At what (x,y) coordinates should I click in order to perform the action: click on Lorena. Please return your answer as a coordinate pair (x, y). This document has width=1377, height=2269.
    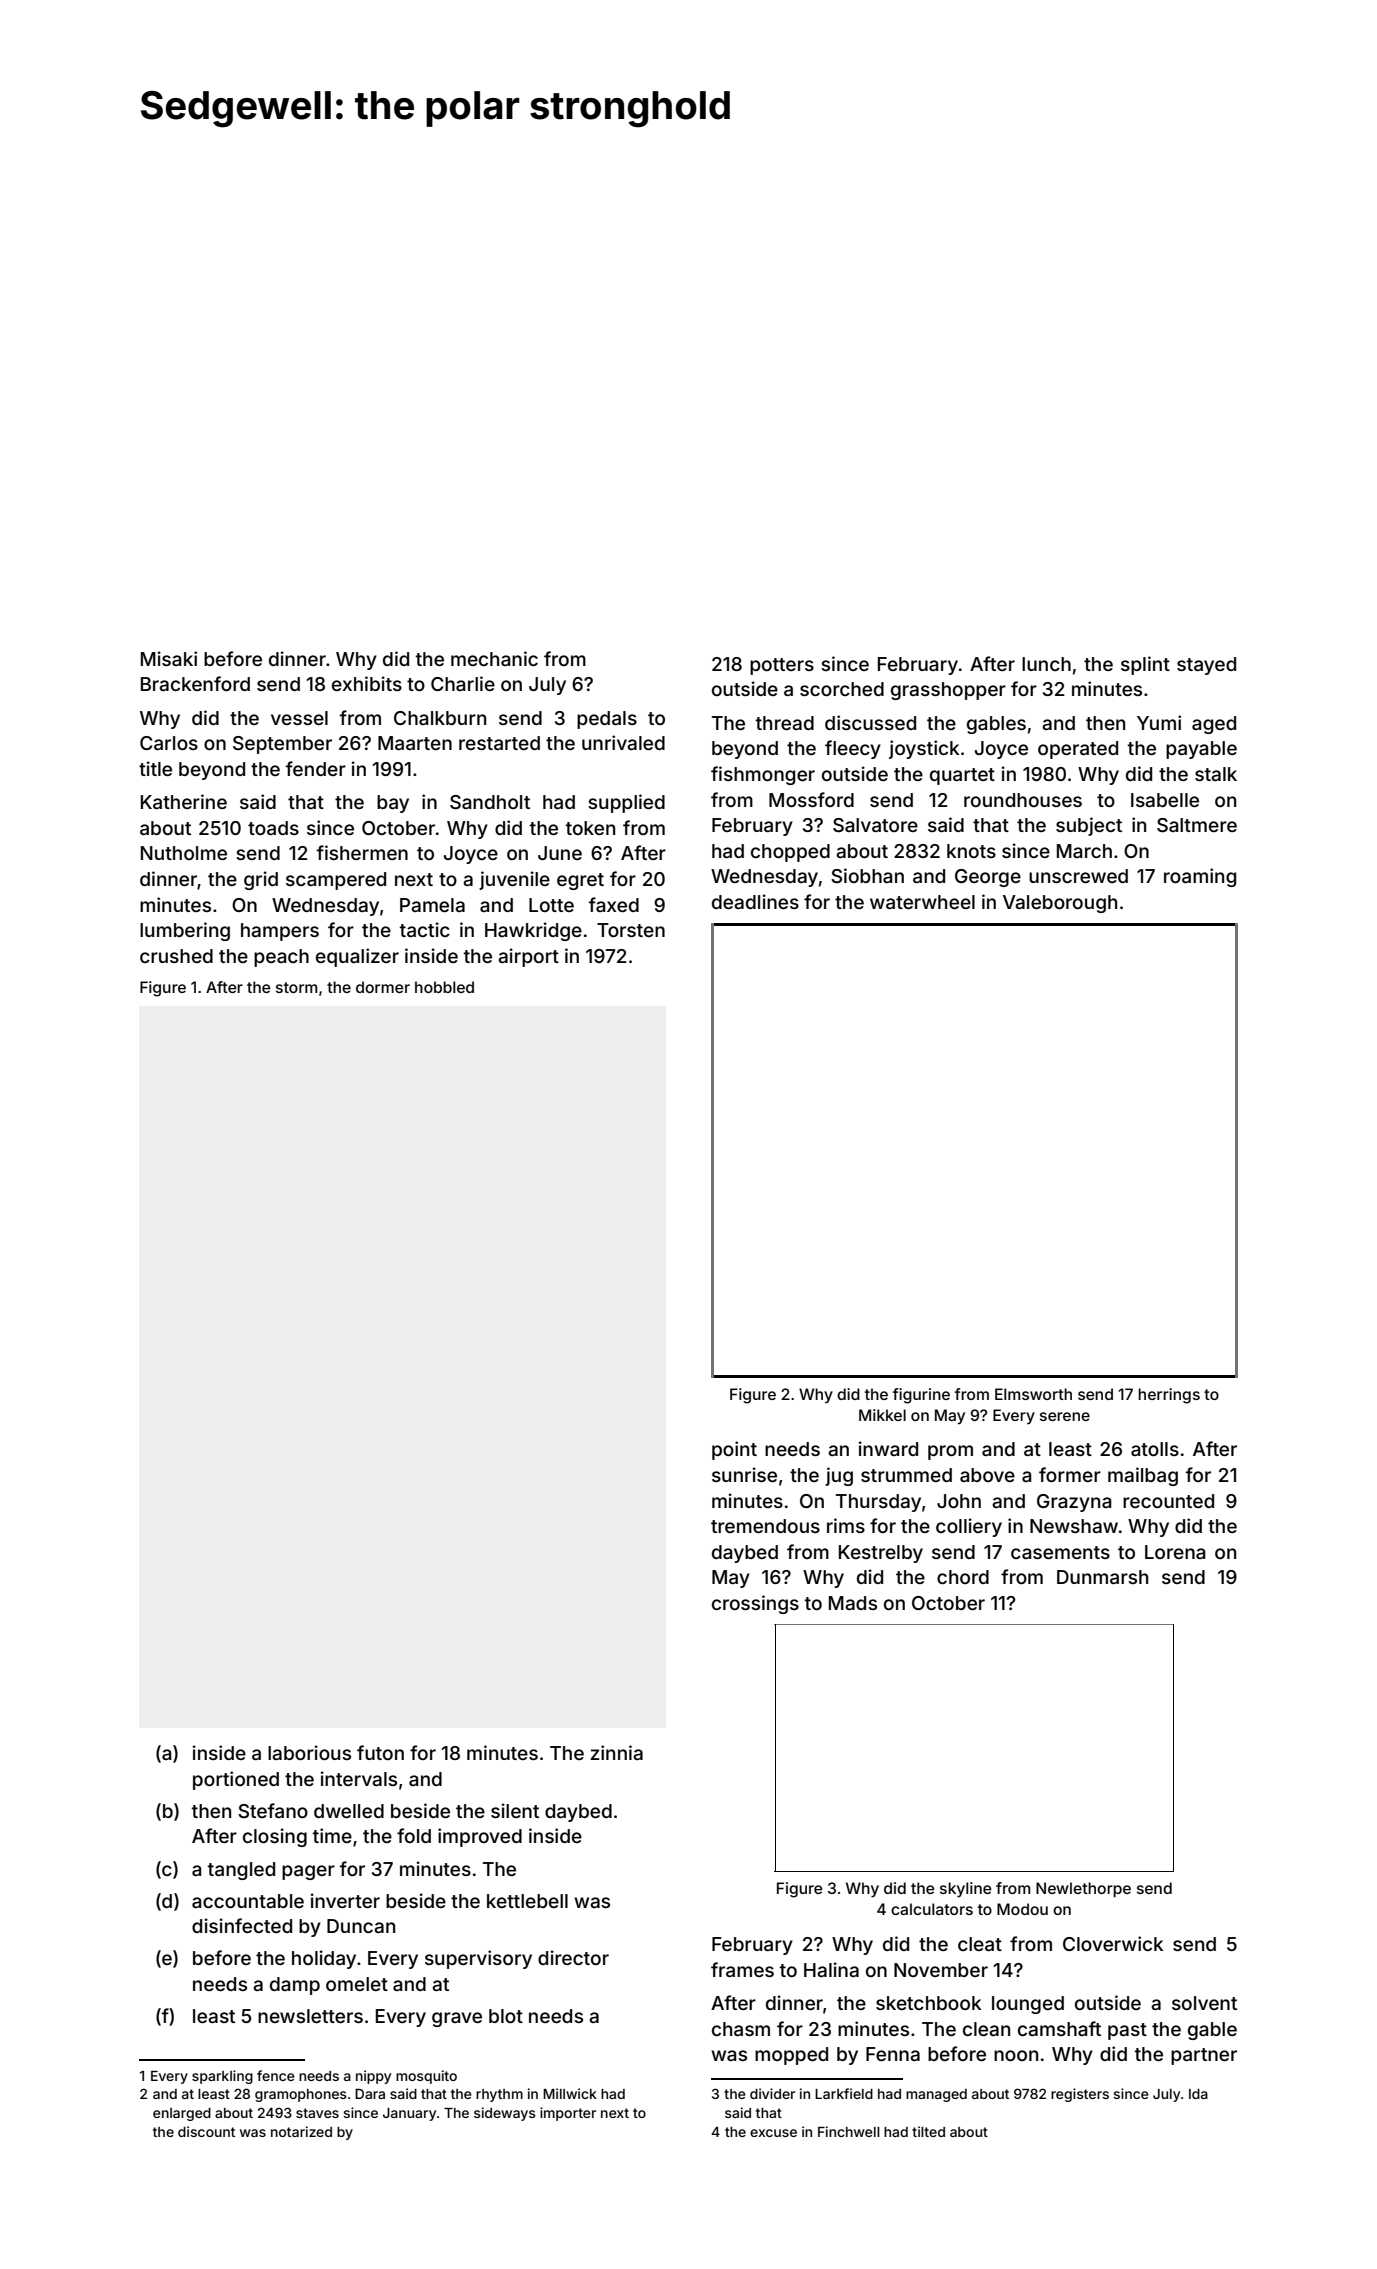
    Looking at the image, I should click on (1175, 1552).
